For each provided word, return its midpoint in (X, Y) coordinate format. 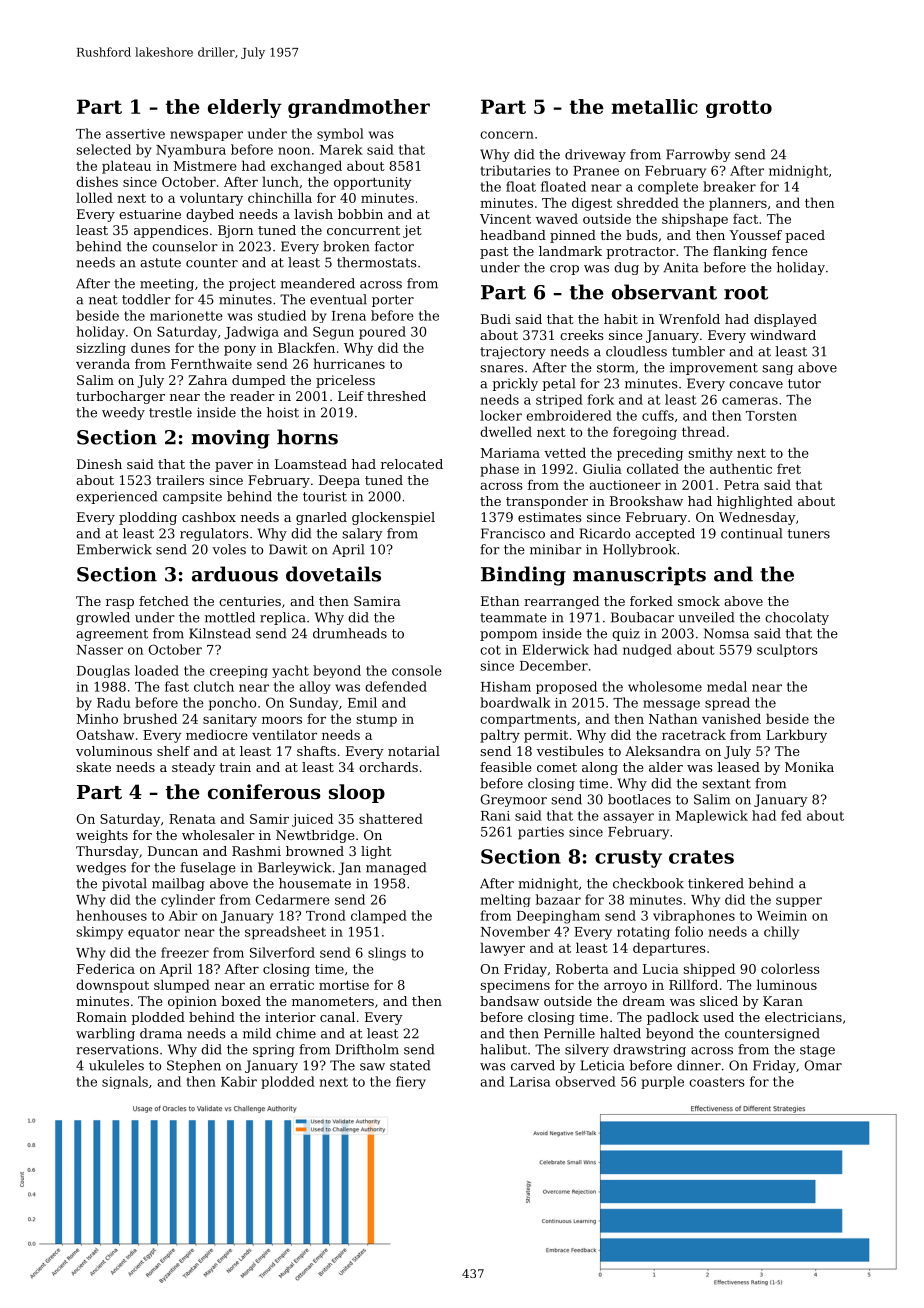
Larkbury (796, 736)
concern (507, 135)
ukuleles (116, 1065)
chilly (781, 933)
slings (387, 954)
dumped (259, 381)
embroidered (569, 415)
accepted (665, 534)
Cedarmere (293, 899)
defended (396, 686)
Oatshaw (105, 734)
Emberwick (114, 549)
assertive (135, 134)
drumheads (350, 633)
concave (756, 385)
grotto (739, 109)
